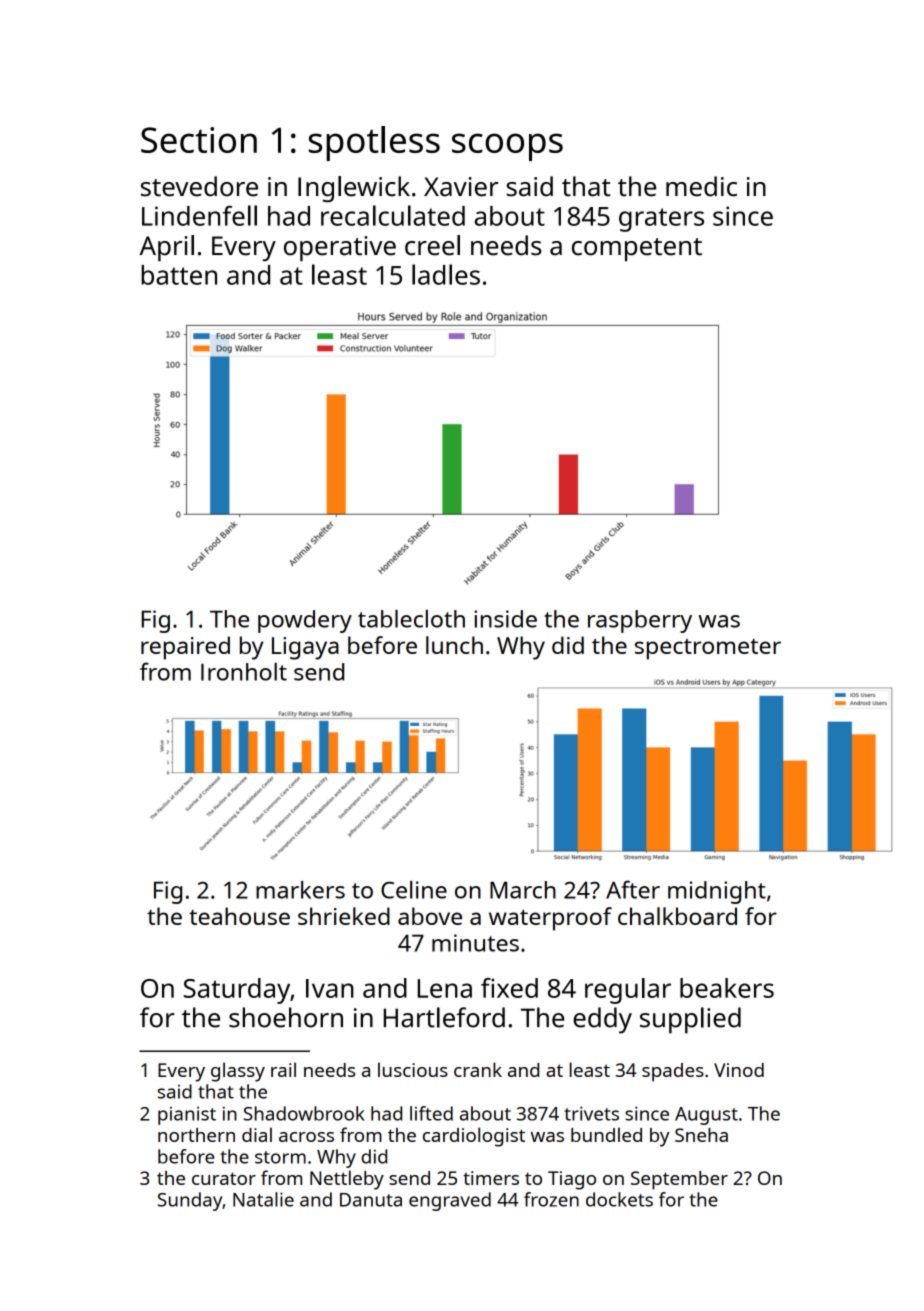 This screenshot has height=1311, width=924. Describe the element at coordinates (393, 215) in the screenshot. I see `recalculated` at that location.
